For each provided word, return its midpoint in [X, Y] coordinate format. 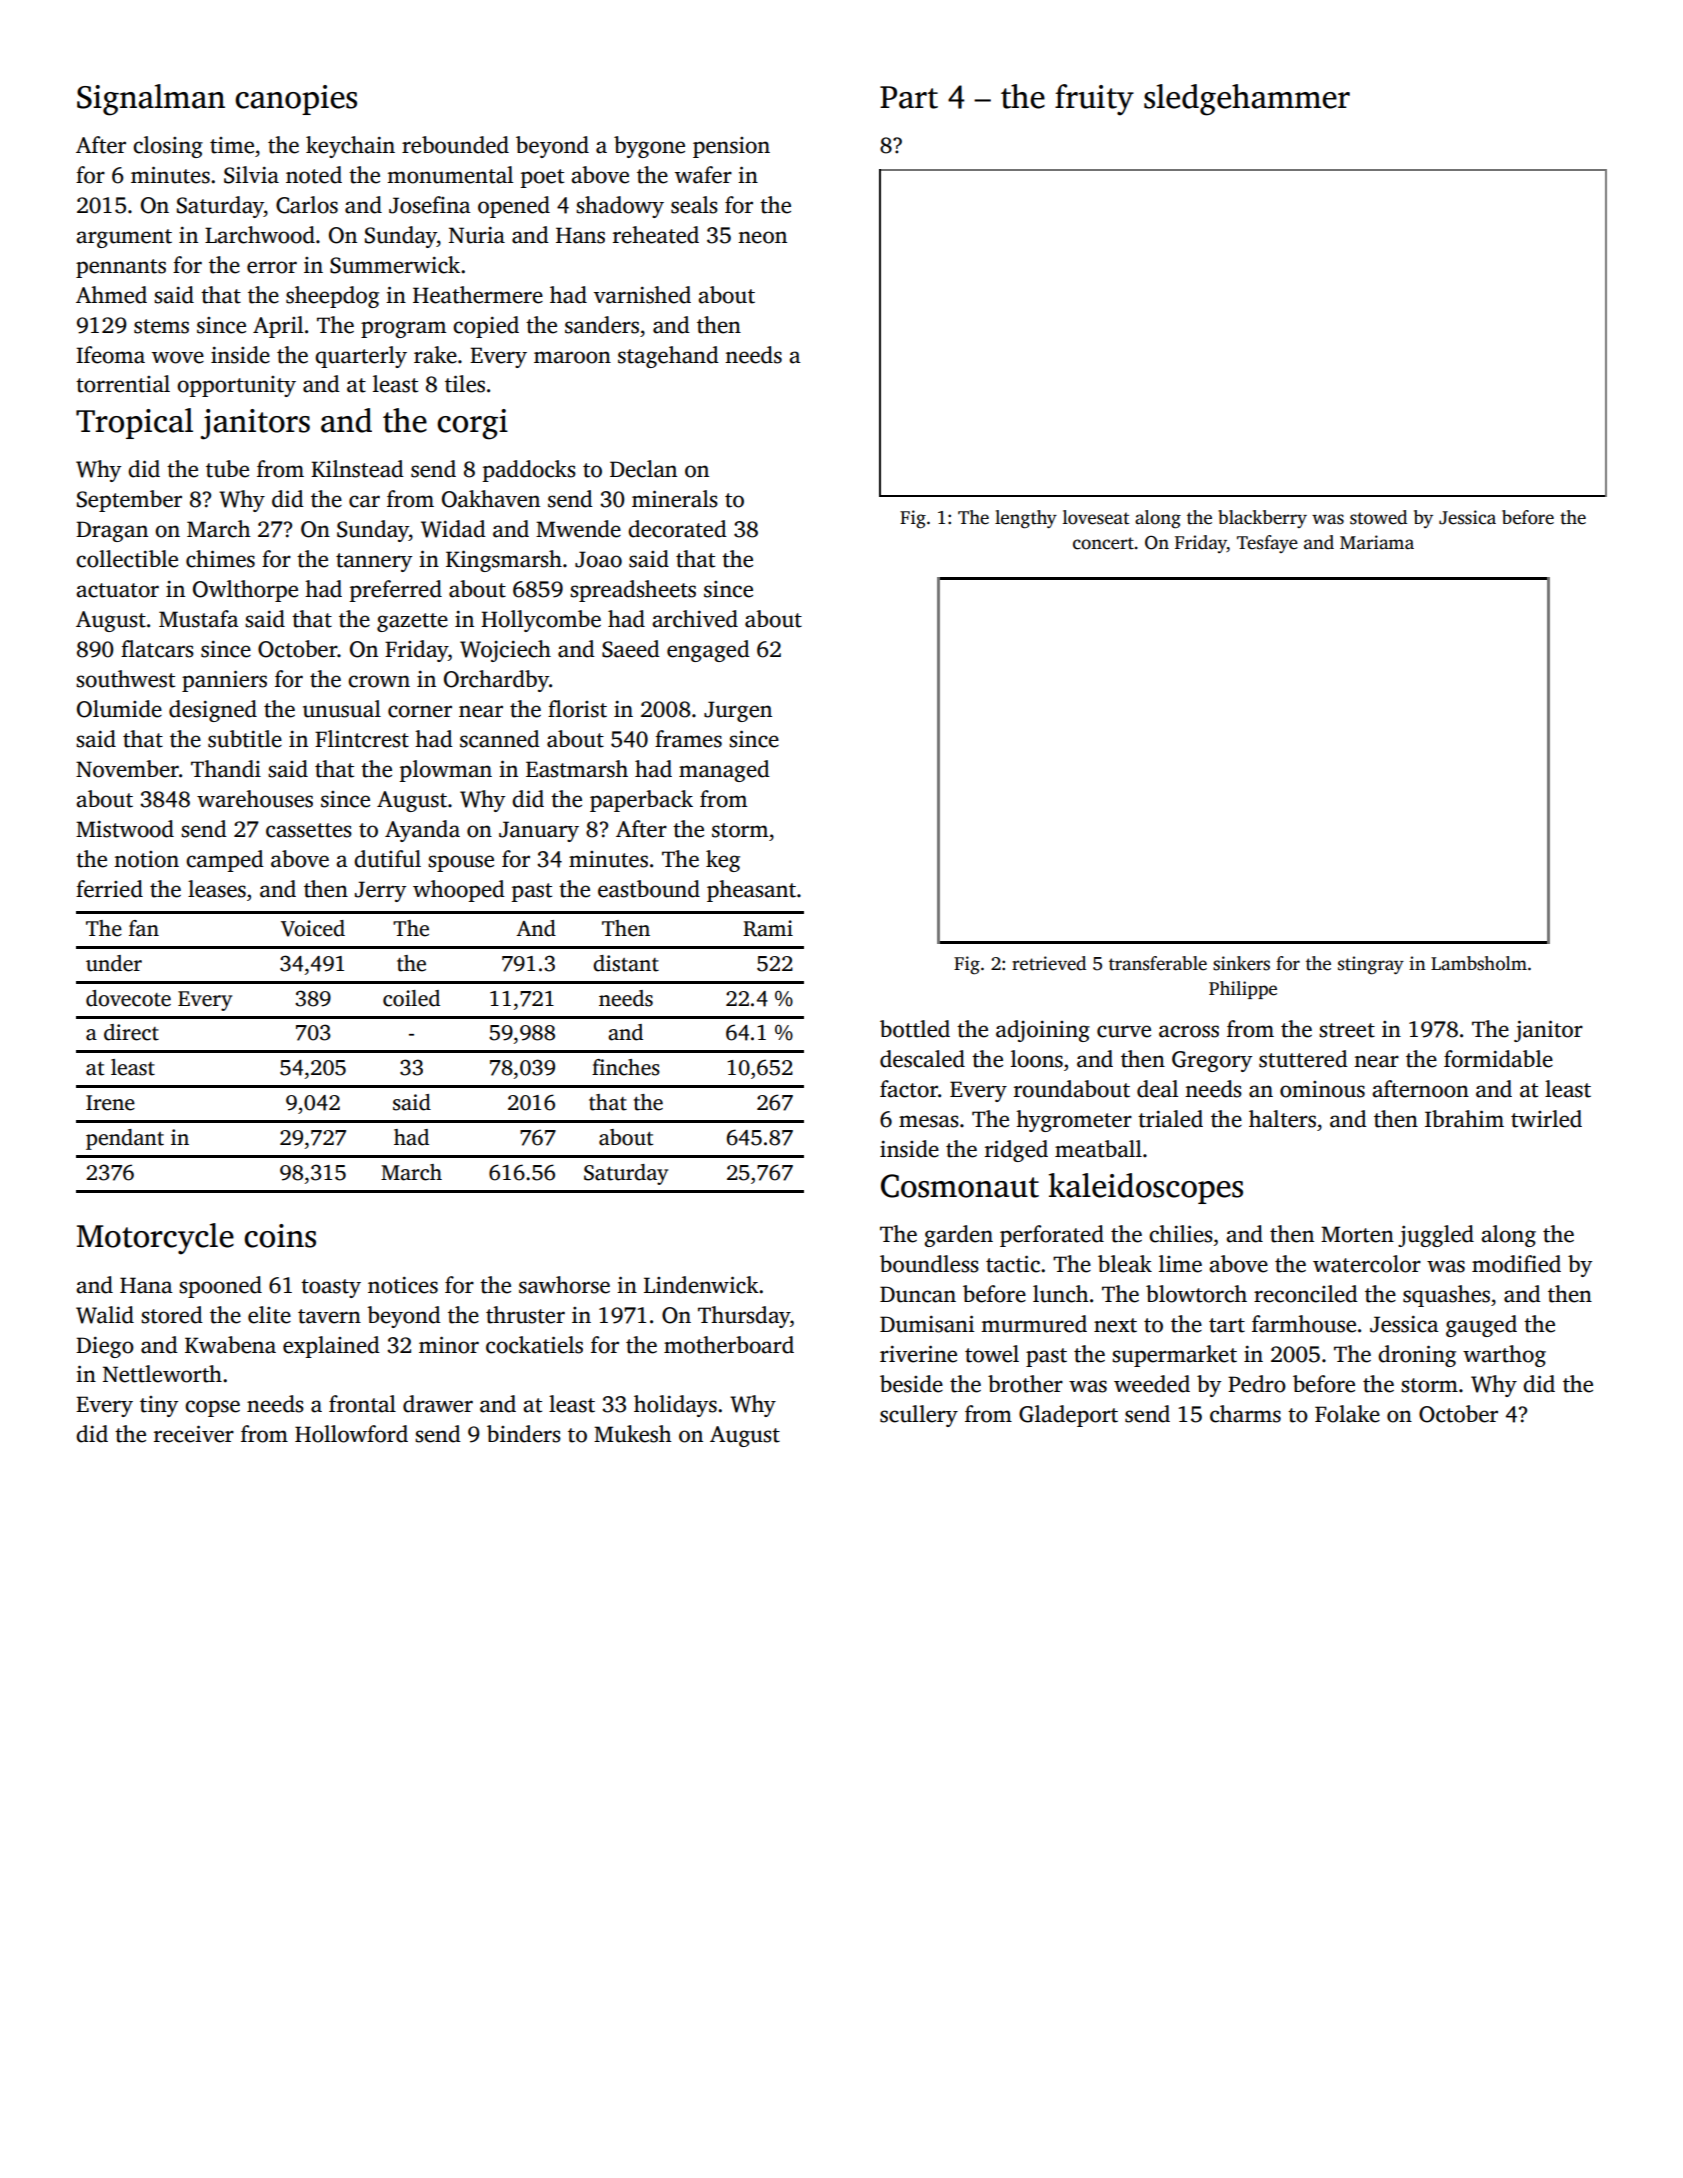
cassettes [309, 830]
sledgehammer [1247, 100]
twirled [1546, 1119]
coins [280, 1236]
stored [172, 1315]
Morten [1357, 1234]
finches [626, 1067]
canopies [296, 100]
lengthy [1026, 519]
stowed [1378, 517]
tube [227, 469]
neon [762, 237]
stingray [1371, 965]
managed [724, 771]
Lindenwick [701, 1285]
